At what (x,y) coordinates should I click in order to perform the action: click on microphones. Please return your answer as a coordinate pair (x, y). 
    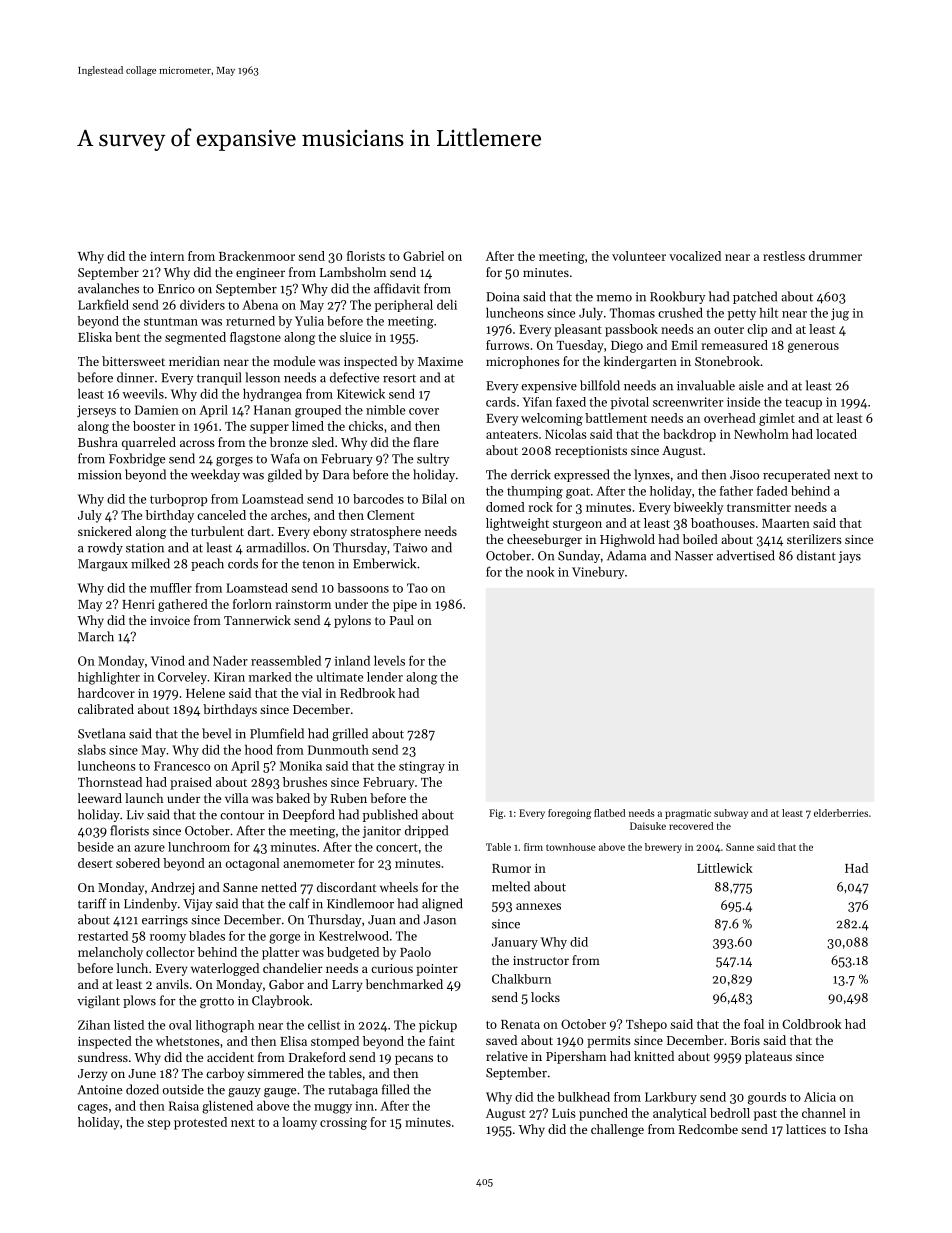
    Looking at the image, I should click on (523, 362).
